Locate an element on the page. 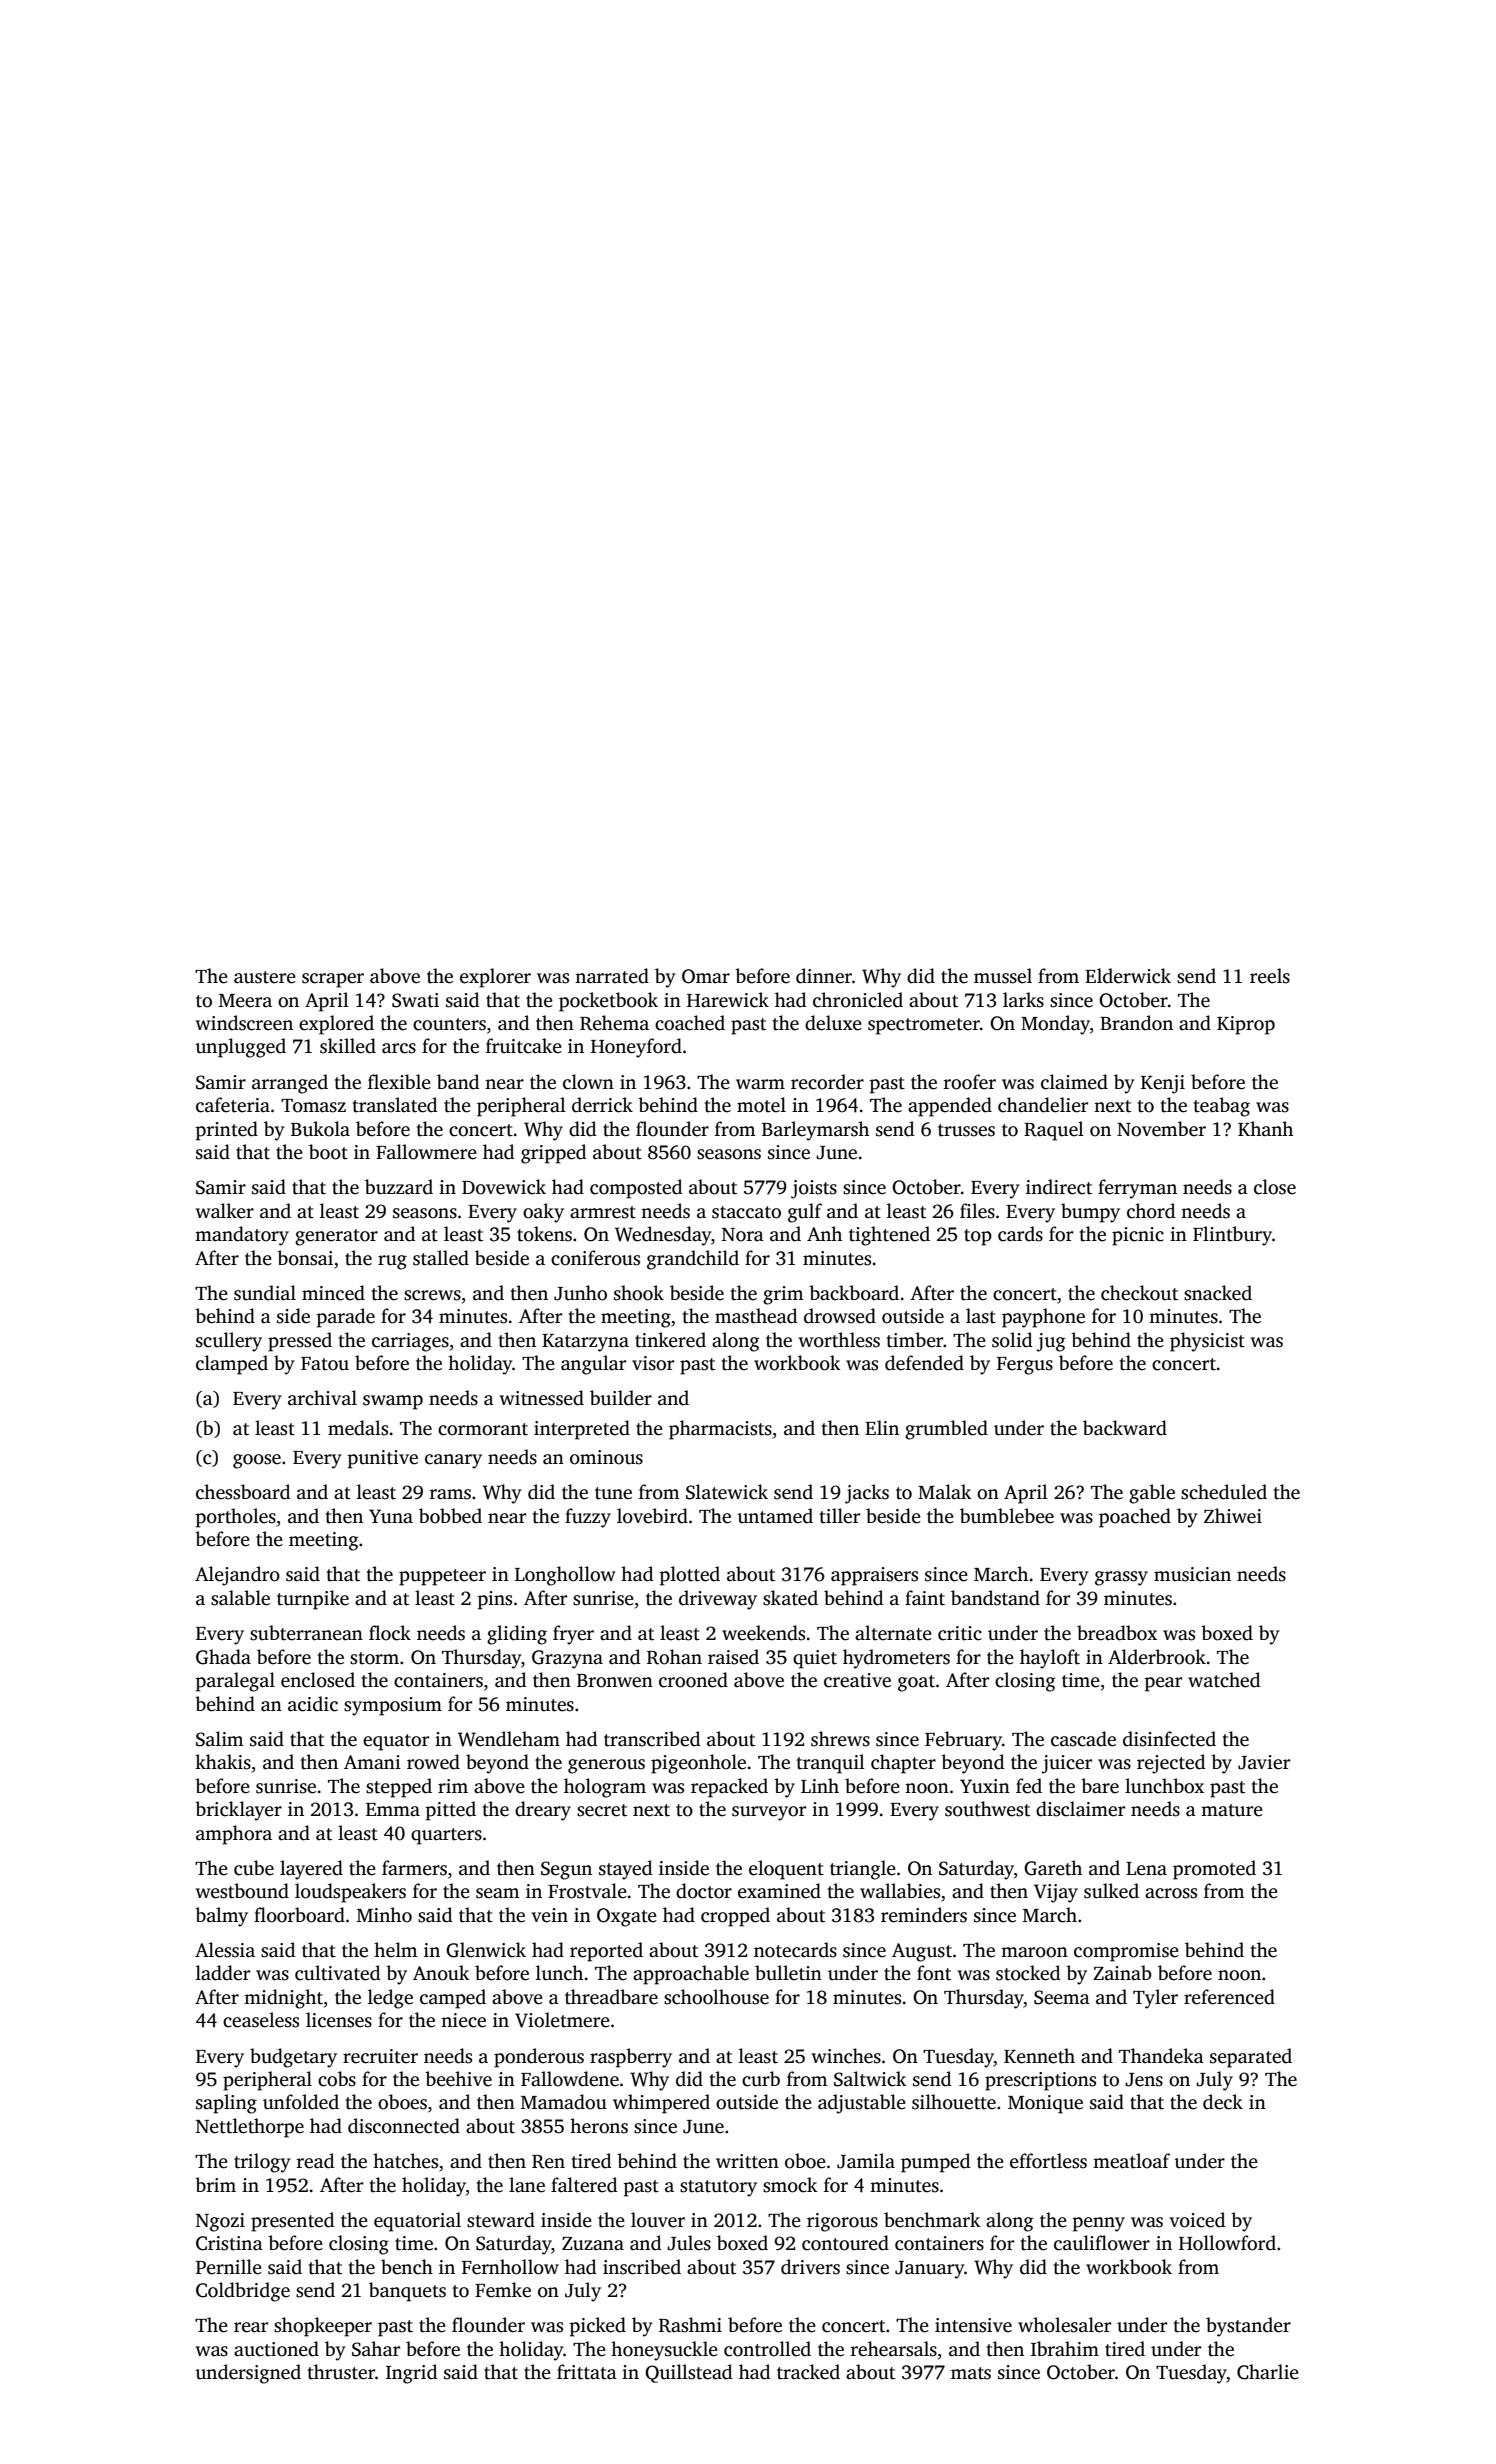 The image size is (1496, 2464). wallabies is located at coordinates (900, 1891).
